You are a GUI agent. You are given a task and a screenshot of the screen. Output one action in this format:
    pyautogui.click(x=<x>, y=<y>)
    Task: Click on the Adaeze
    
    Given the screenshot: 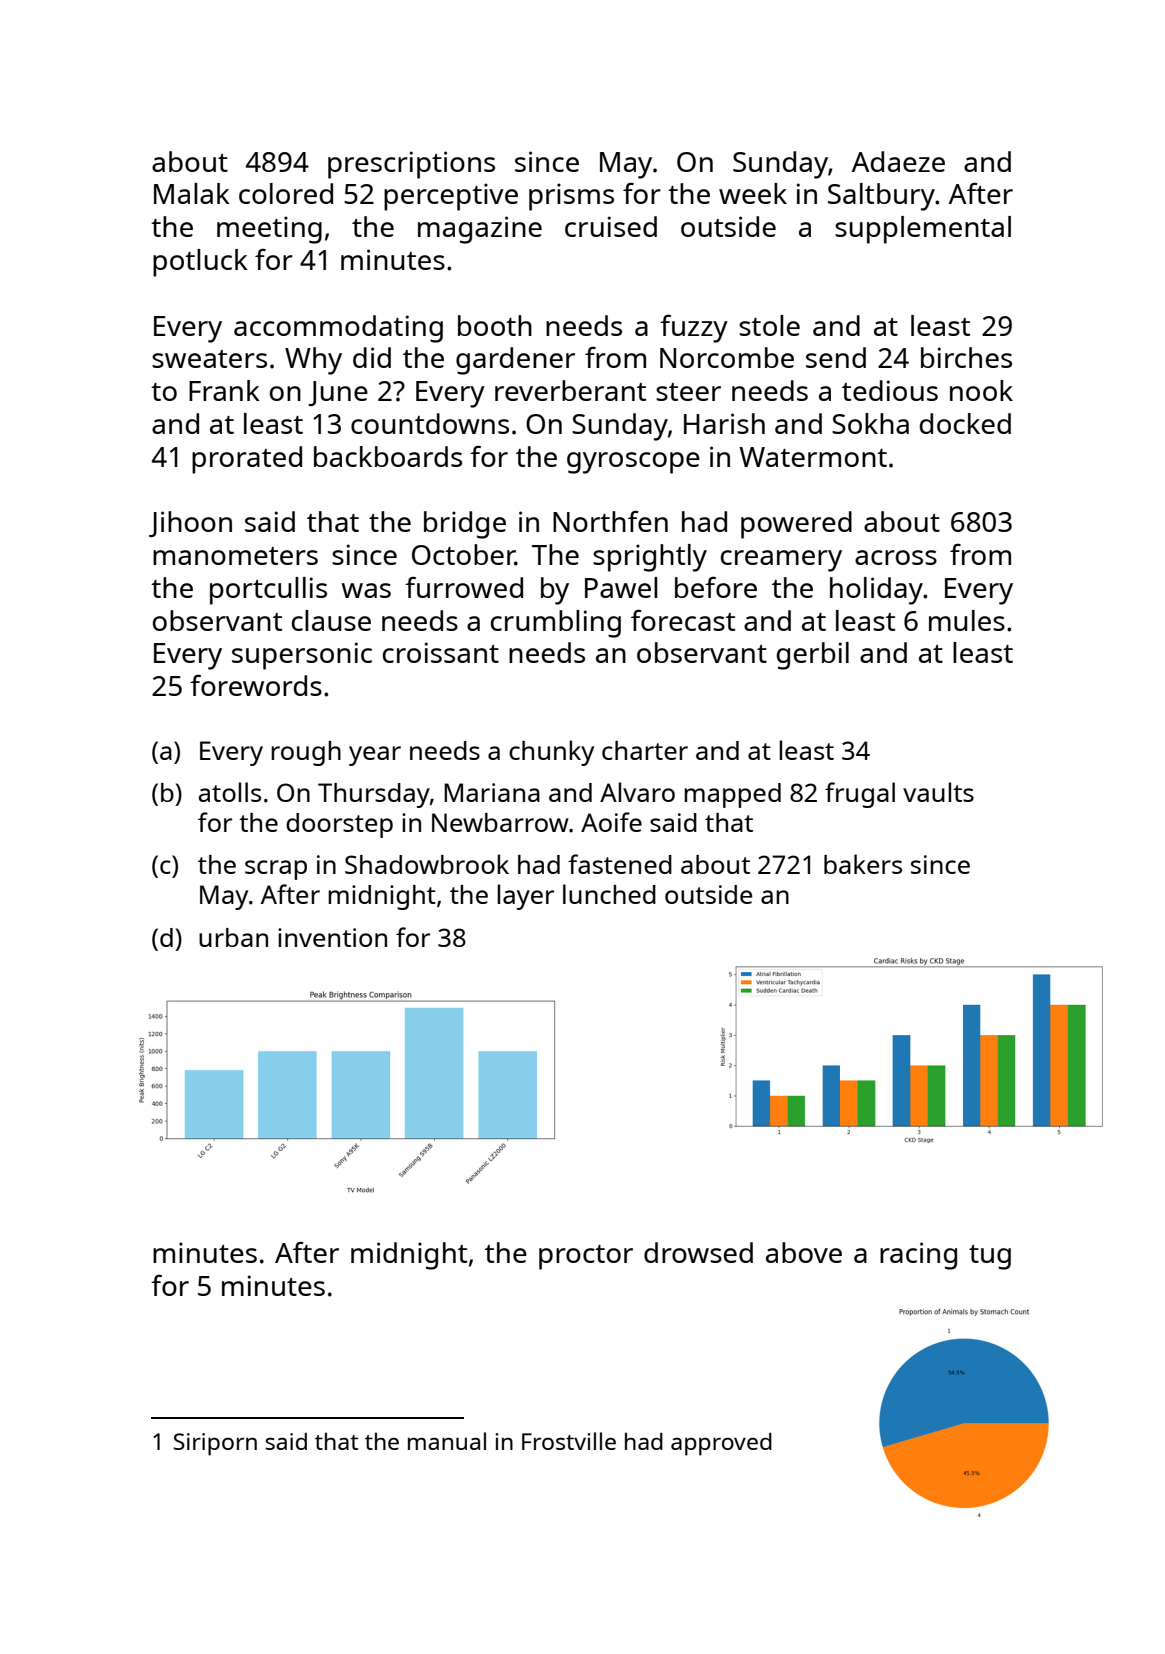 What is the action you would take?
    pyautogui.click(x=898, y=161)
